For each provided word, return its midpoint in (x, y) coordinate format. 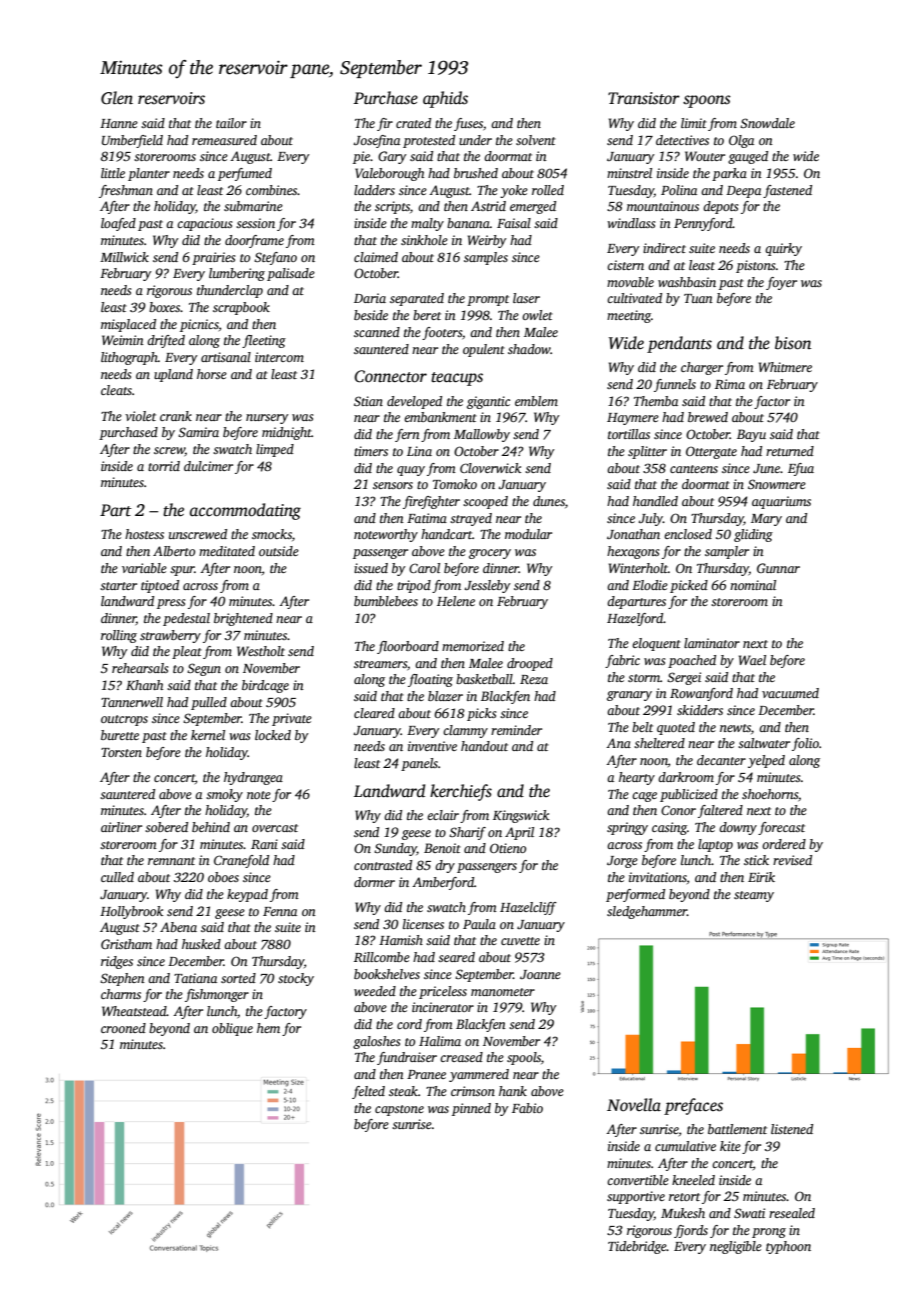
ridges (117, 962)
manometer (503, 992)
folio (805, 744)
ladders (374, 190)
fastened (787, 191)
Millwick (124, 257)
